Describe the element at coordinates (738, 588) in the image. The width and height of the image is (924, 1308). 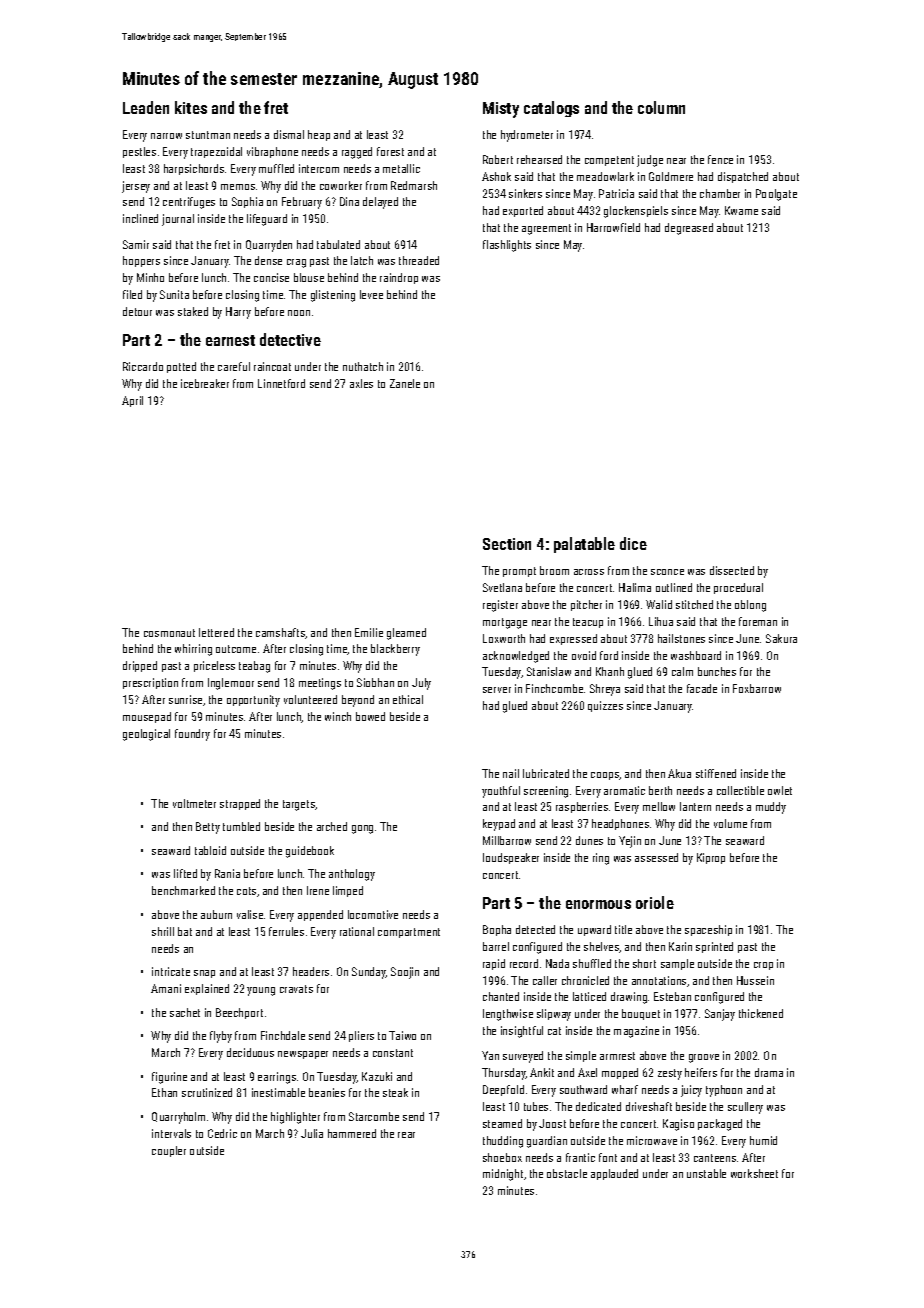
I see `procedural` at that location.
